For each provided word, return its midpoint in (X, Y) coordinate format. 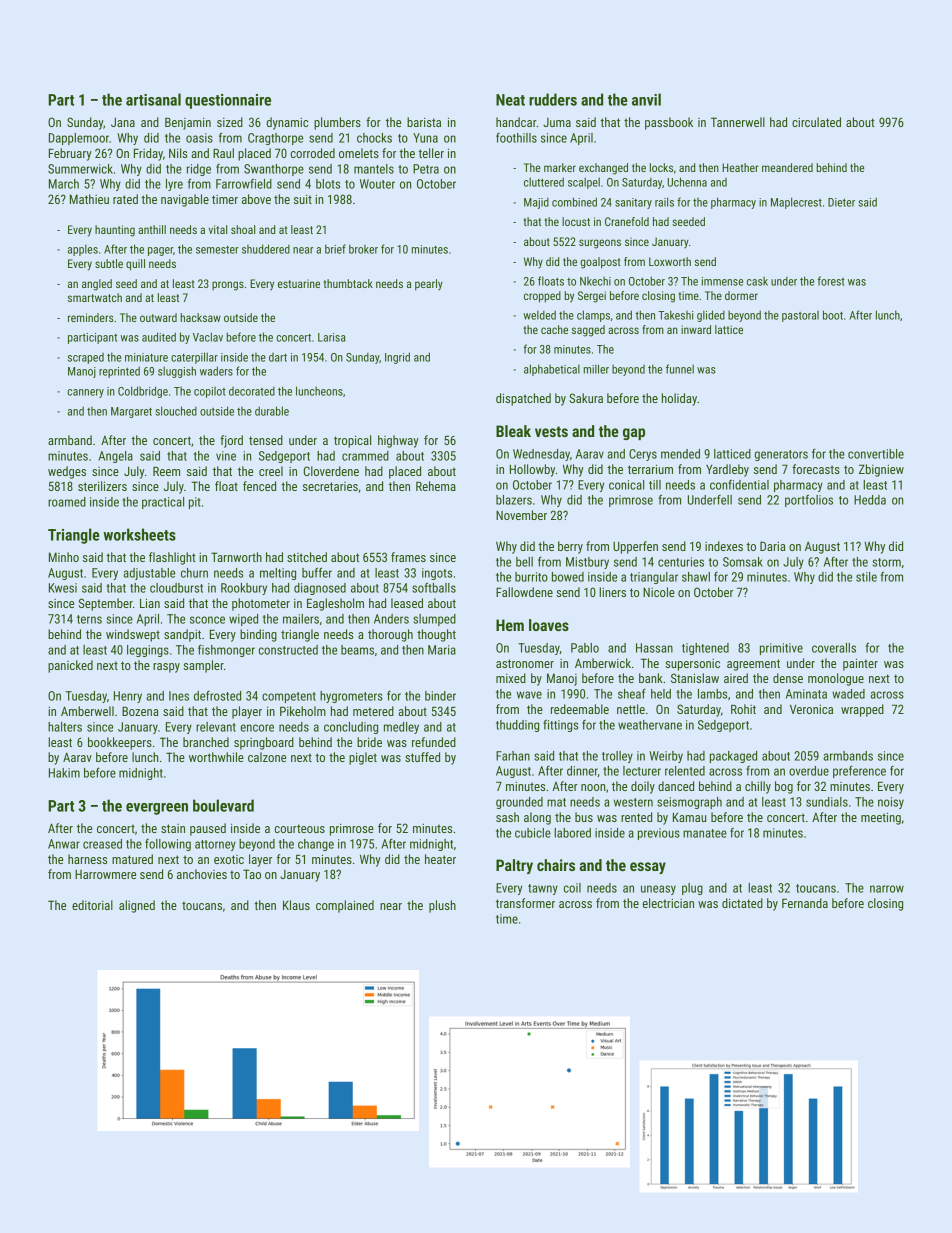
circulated (816, 122)
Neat (510, 100)
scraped (86, 358)
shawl (696, 577)
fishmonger (226, 650)
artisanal (153, 99)
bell (524, 562)
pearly (429, 285)
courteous (300, 828)
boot (833, 315)
